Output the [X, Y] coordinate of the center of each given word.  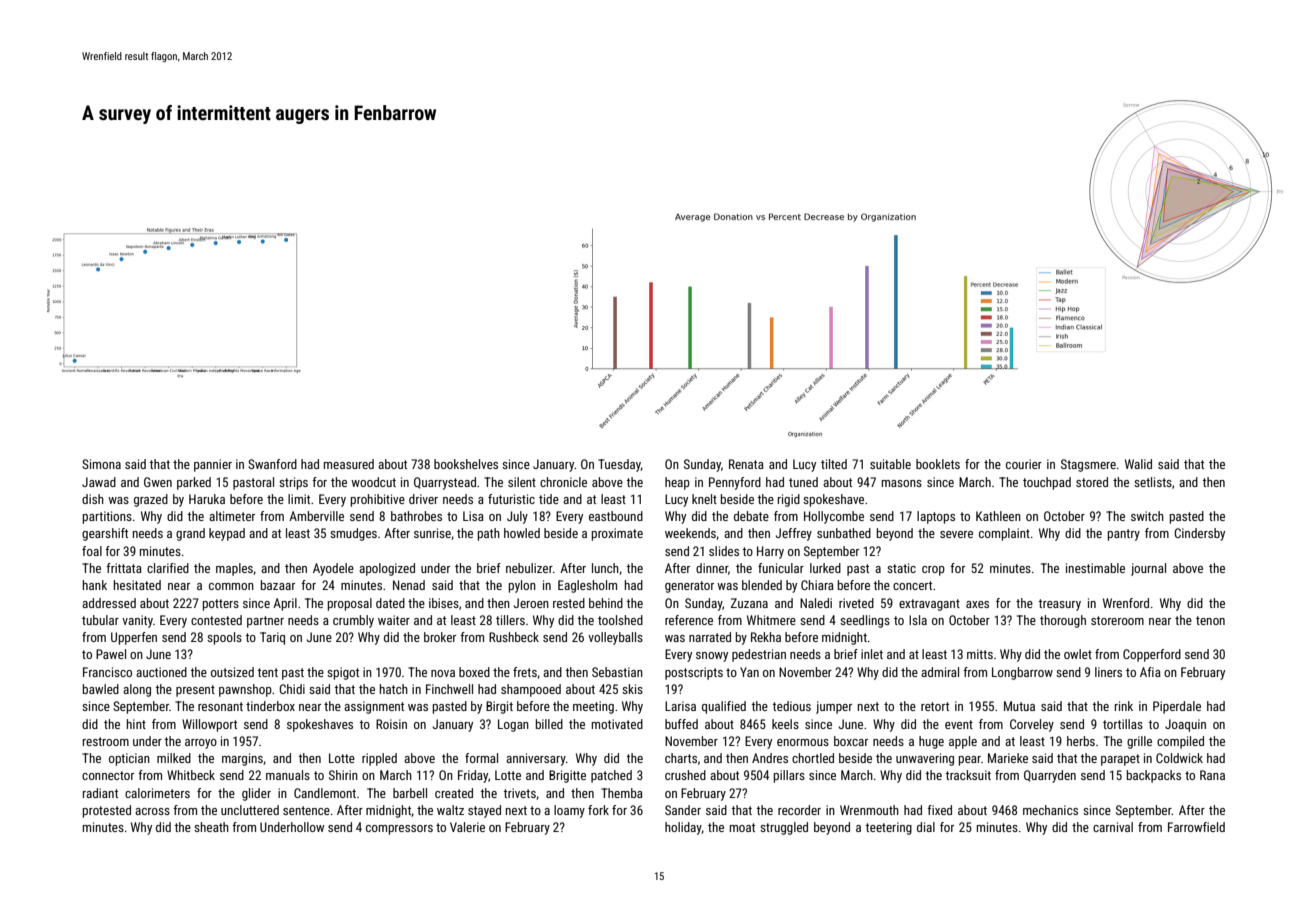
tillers [510, 620]
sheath [211, 827]
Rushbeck [514, 637]
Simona [101, 464]
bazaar [278, 585]
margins [242, 759]
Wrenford [1126, 603]
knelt [704, 499]
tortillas [1123, 724]
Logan [513, 725]
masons [902, 483]
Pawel [111, 654]
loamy [569, 811]
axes [977, 604]
